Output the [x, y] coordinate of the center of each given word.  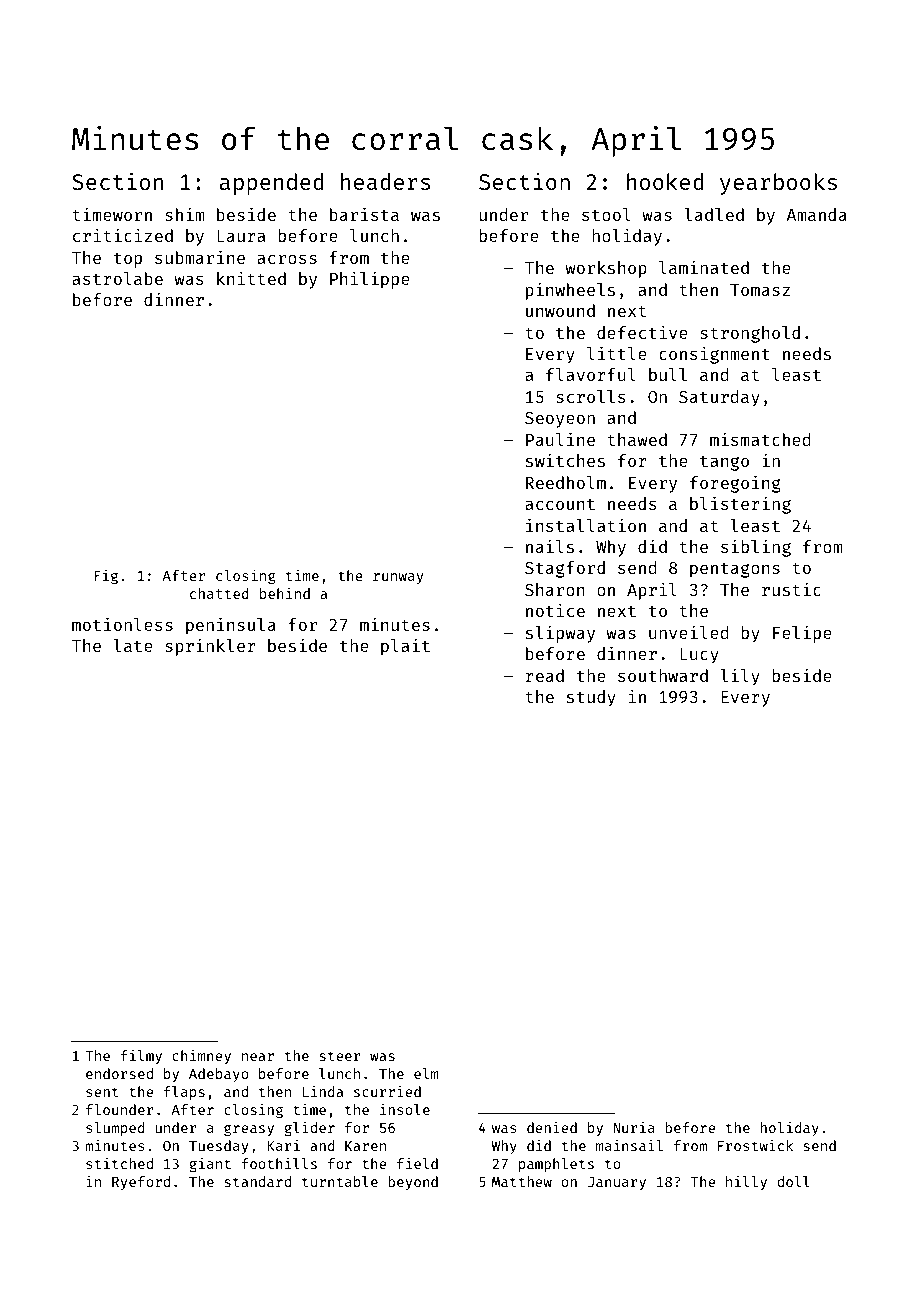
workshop [606, 269]
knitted [251, 278]
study [591, 698]
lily [740, 677]
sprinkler [210, 647]
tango [724, 463]
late [133, 645]
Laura [241, 236]
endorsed [119, 1073]
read [545, 675]
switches [565, 460]
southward [663, 675]
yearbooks [778, 184]
